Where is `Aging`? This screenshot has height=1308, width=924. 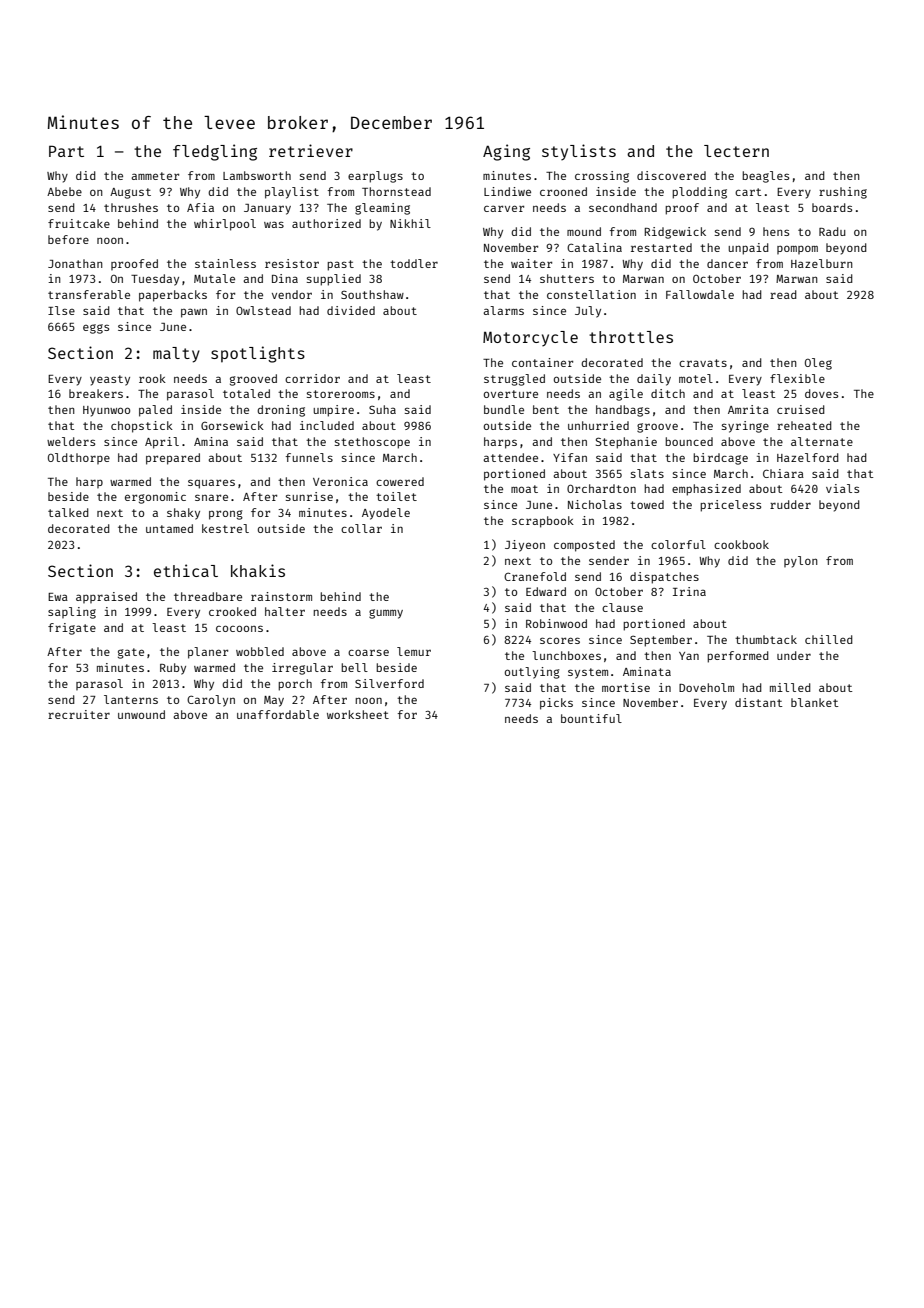
Aging is located at coordinates (506, 152).
